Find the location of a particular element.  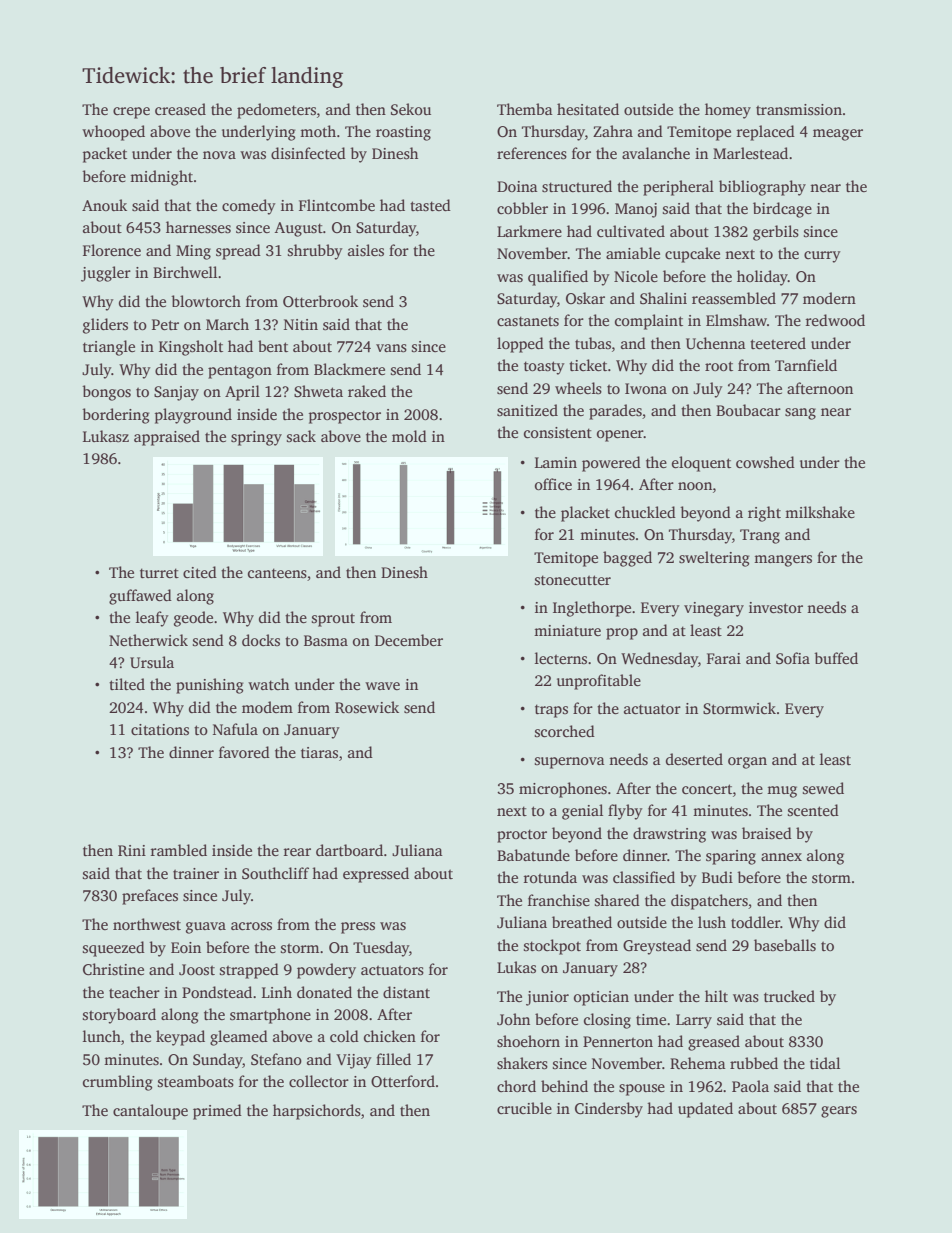

vinegary is located at coordinates (714, 609).
